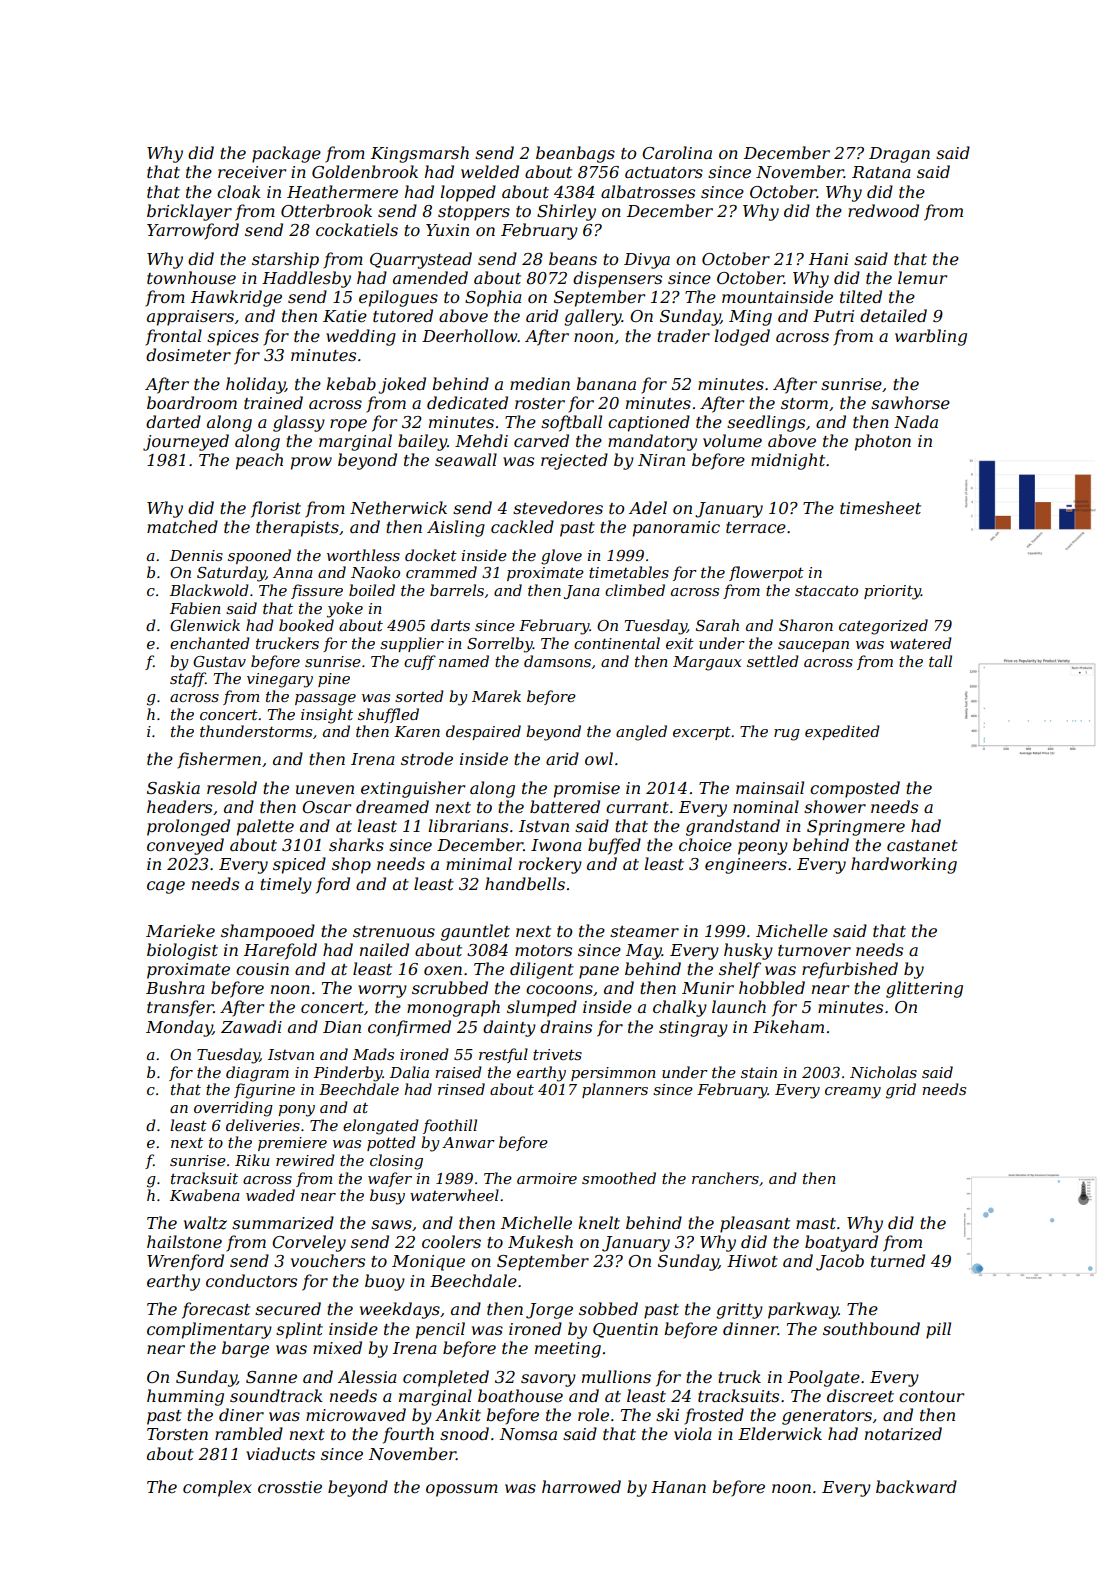 Image resolution: width=1117 pixels, height=1579 pixels. I want to click on starship, so click(285, 260).
